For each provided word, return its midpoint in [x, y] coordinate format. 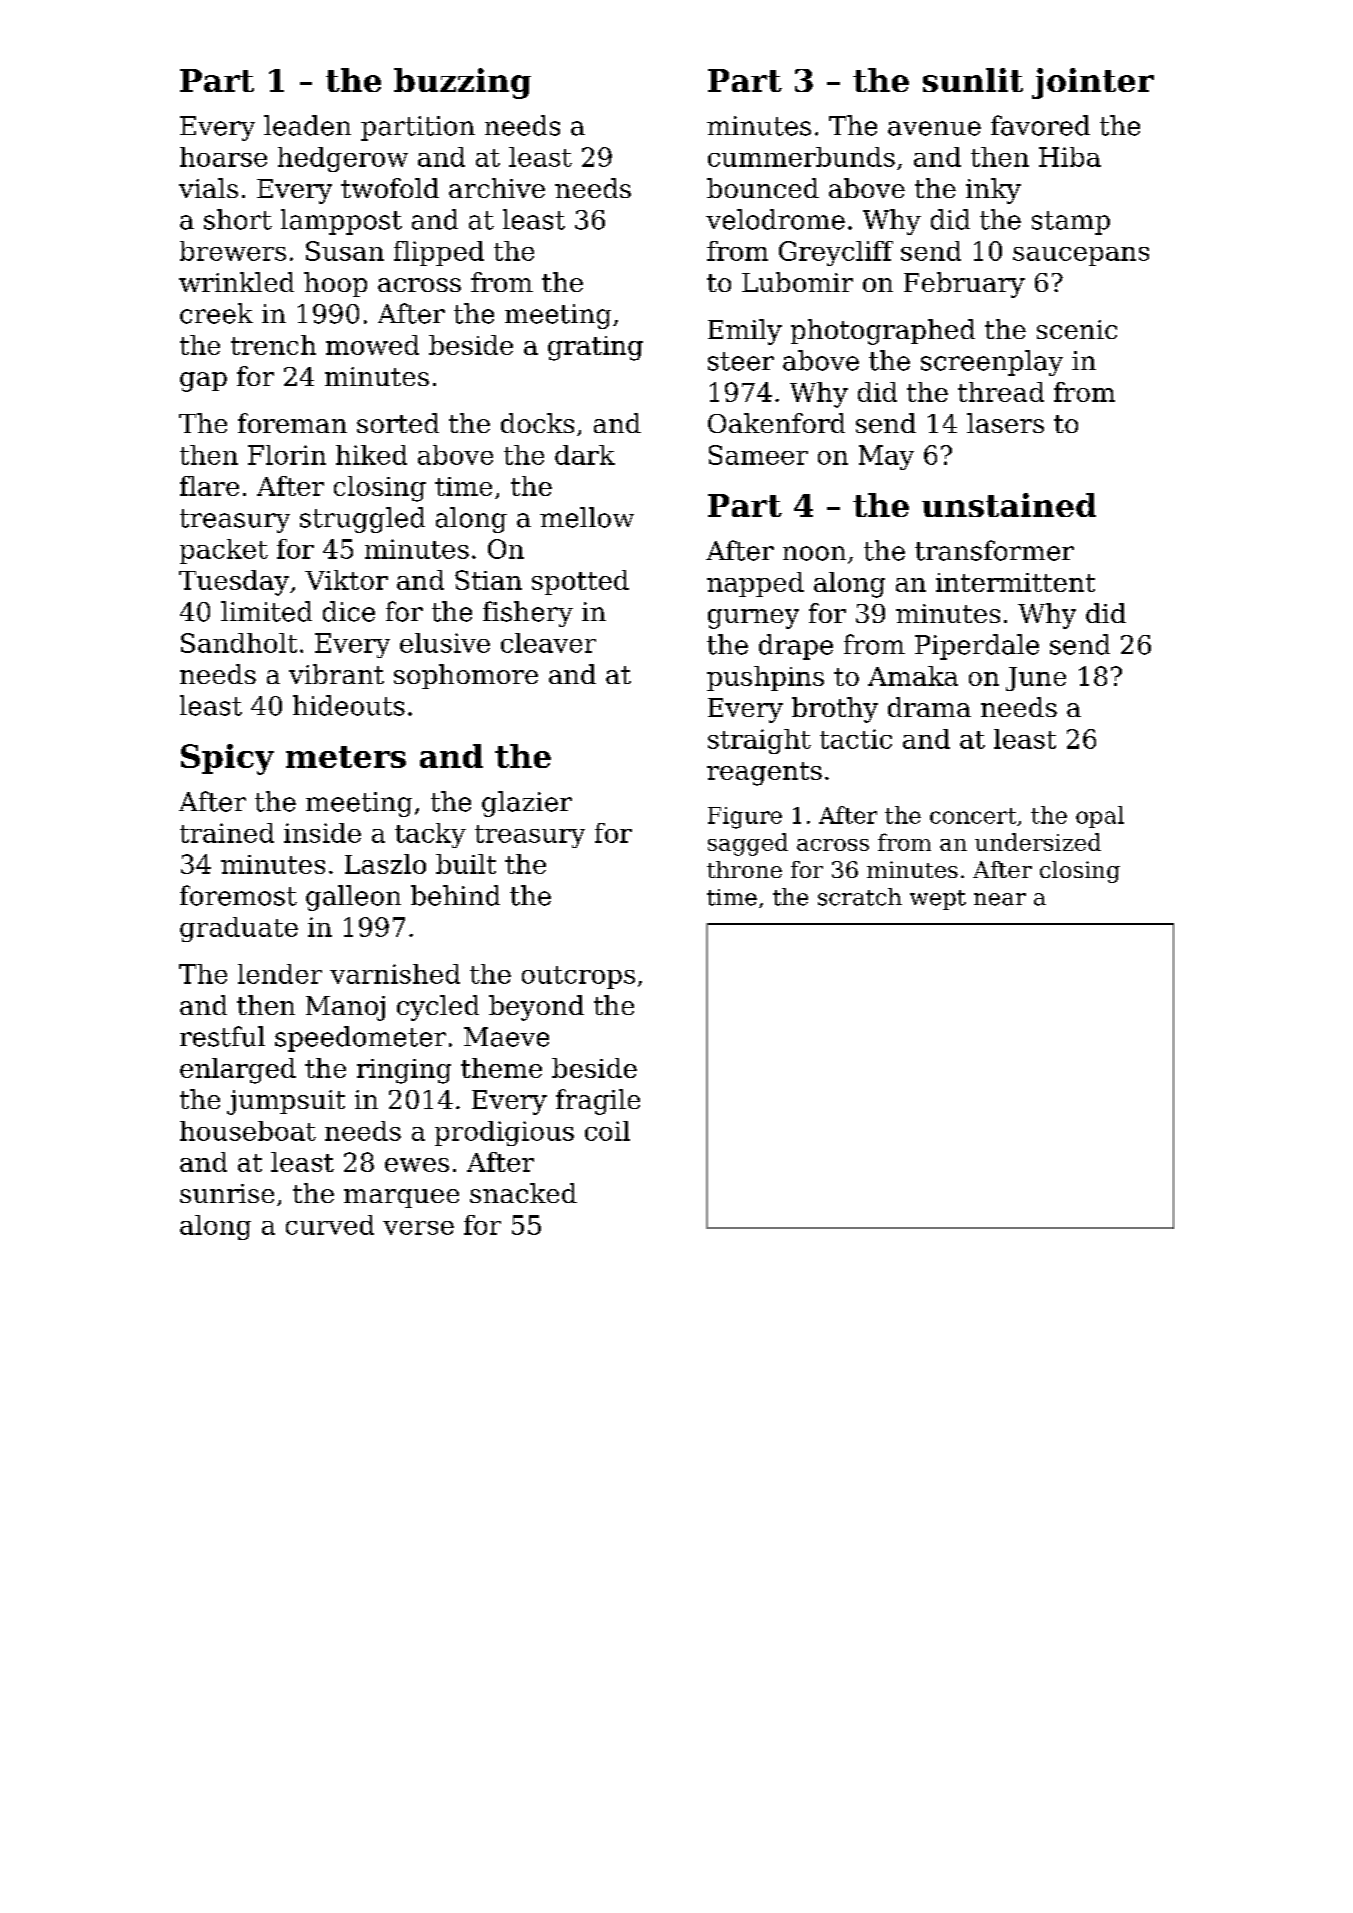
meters [346, 757]
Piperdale [977, 647]
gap [203, 382]
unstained [1009, 505]
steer [741, 361]
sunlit [973, 80]
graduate [239, 929]
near [1000, 899]
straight [759, 741]
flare [209, 486]
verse [418, 1228]
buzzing [462, 83]
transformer [994, 550]
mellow [587, 517]
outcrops [578, 977]
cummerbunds [801, 157]
